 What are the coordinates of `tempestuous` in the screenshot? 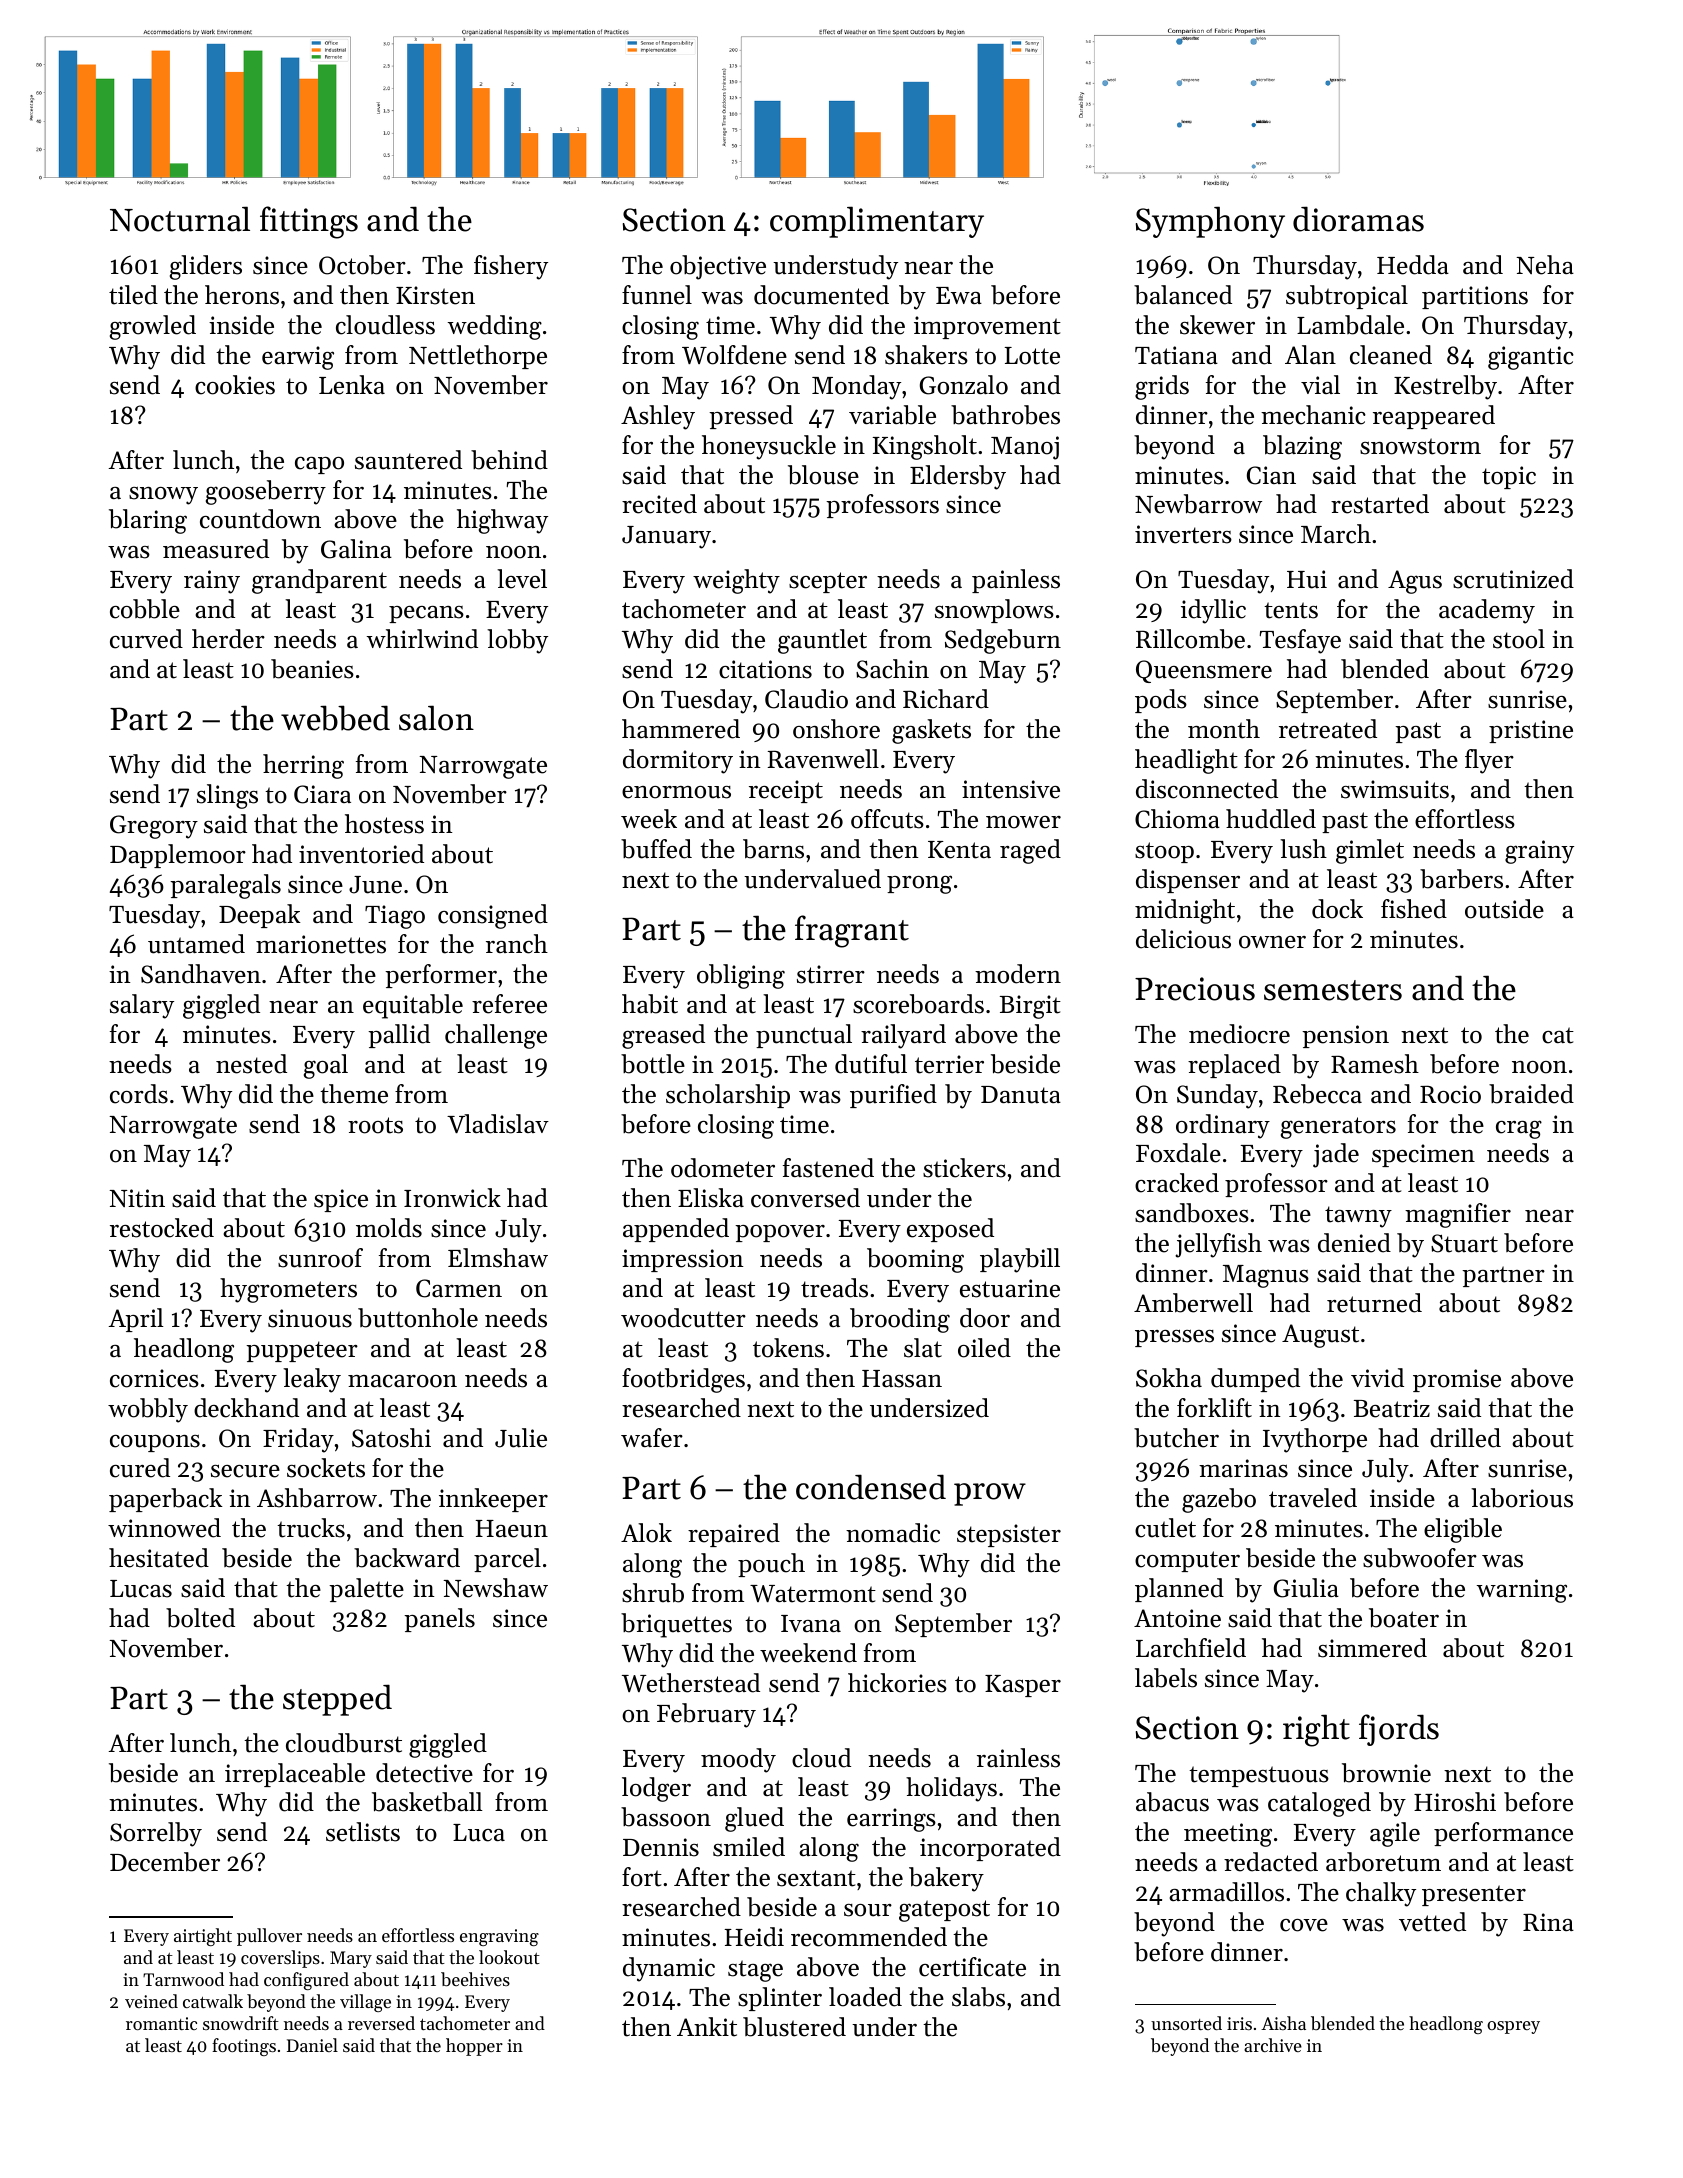 It's located at (1259, 1776).
